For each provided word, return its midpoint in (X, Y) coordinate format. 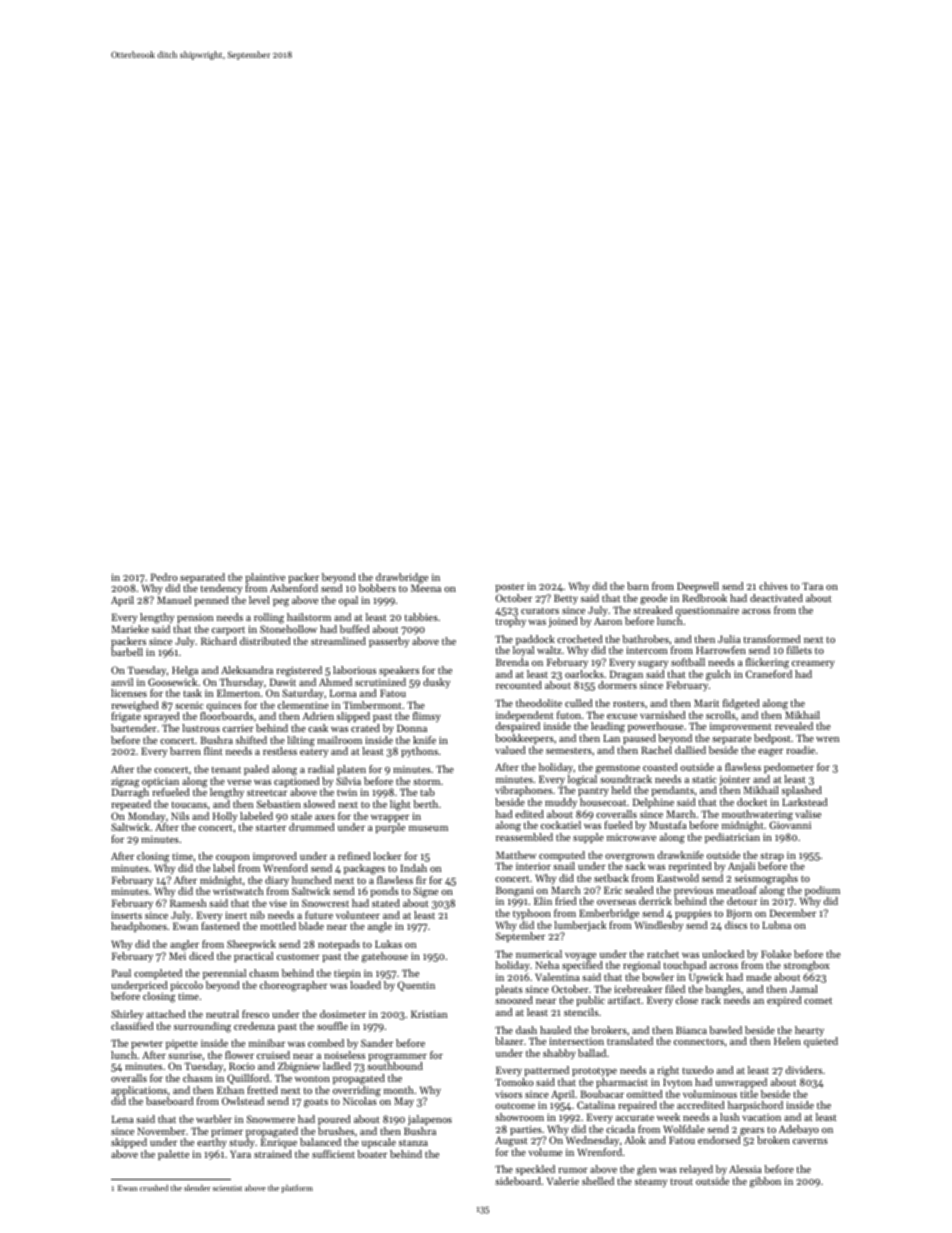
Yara (240, 1154)
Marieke (130, 629)
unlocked (723, 954)
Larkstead (804, 802)
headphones (139, 927)
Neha (547, 965)
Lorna (343, 693)
